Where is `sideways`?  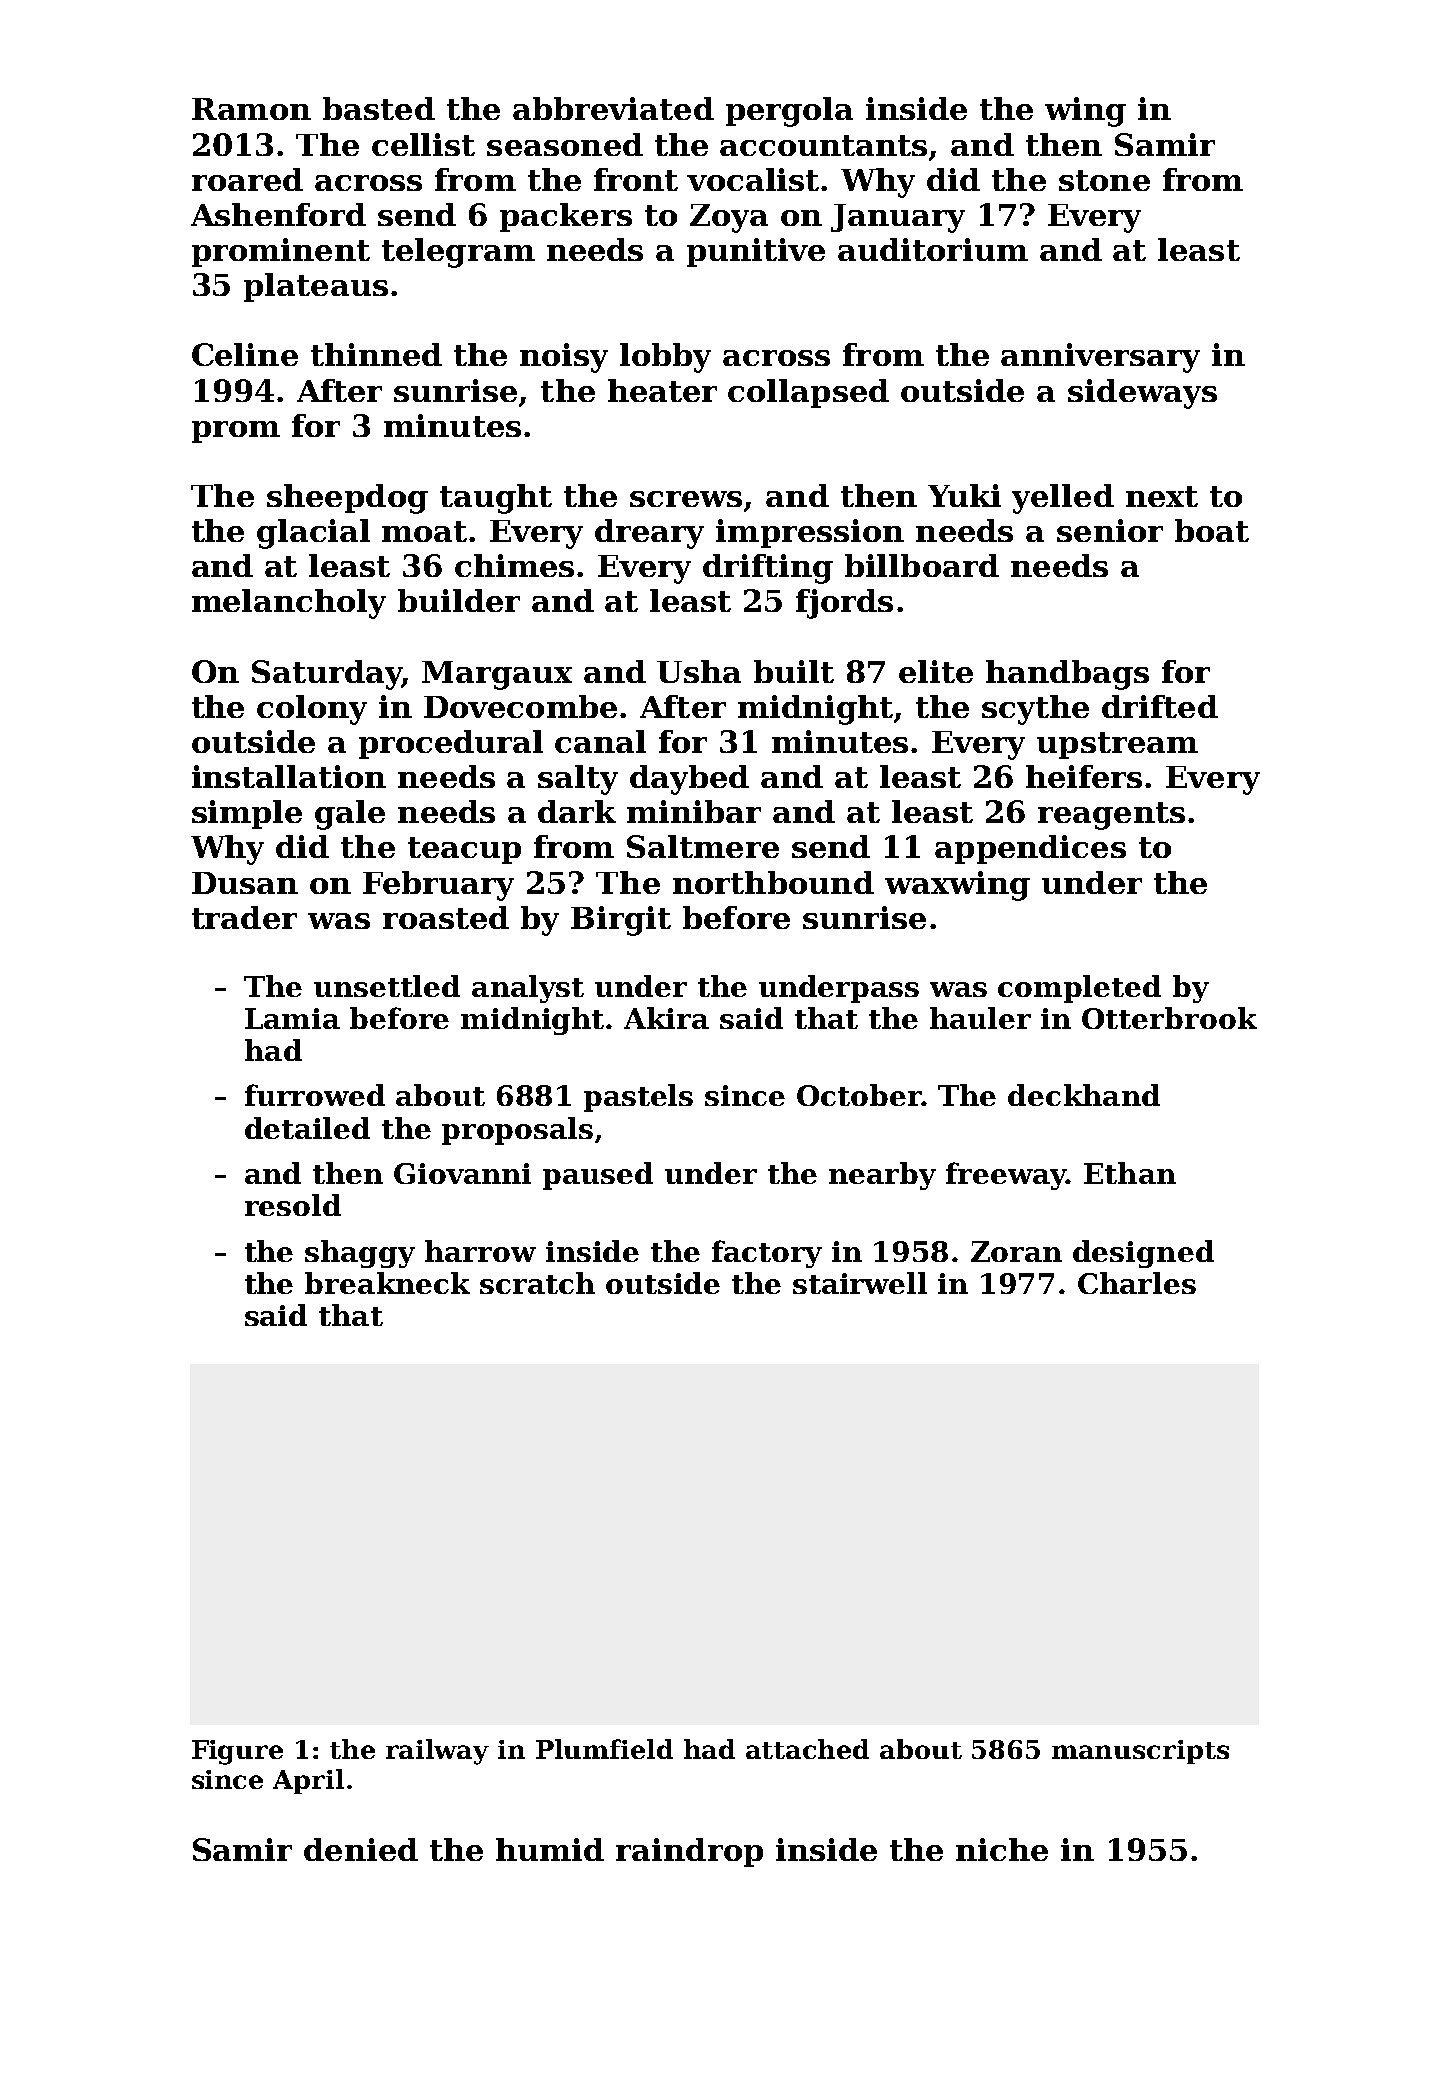 sideways is located at coordinates (1142, 394).
